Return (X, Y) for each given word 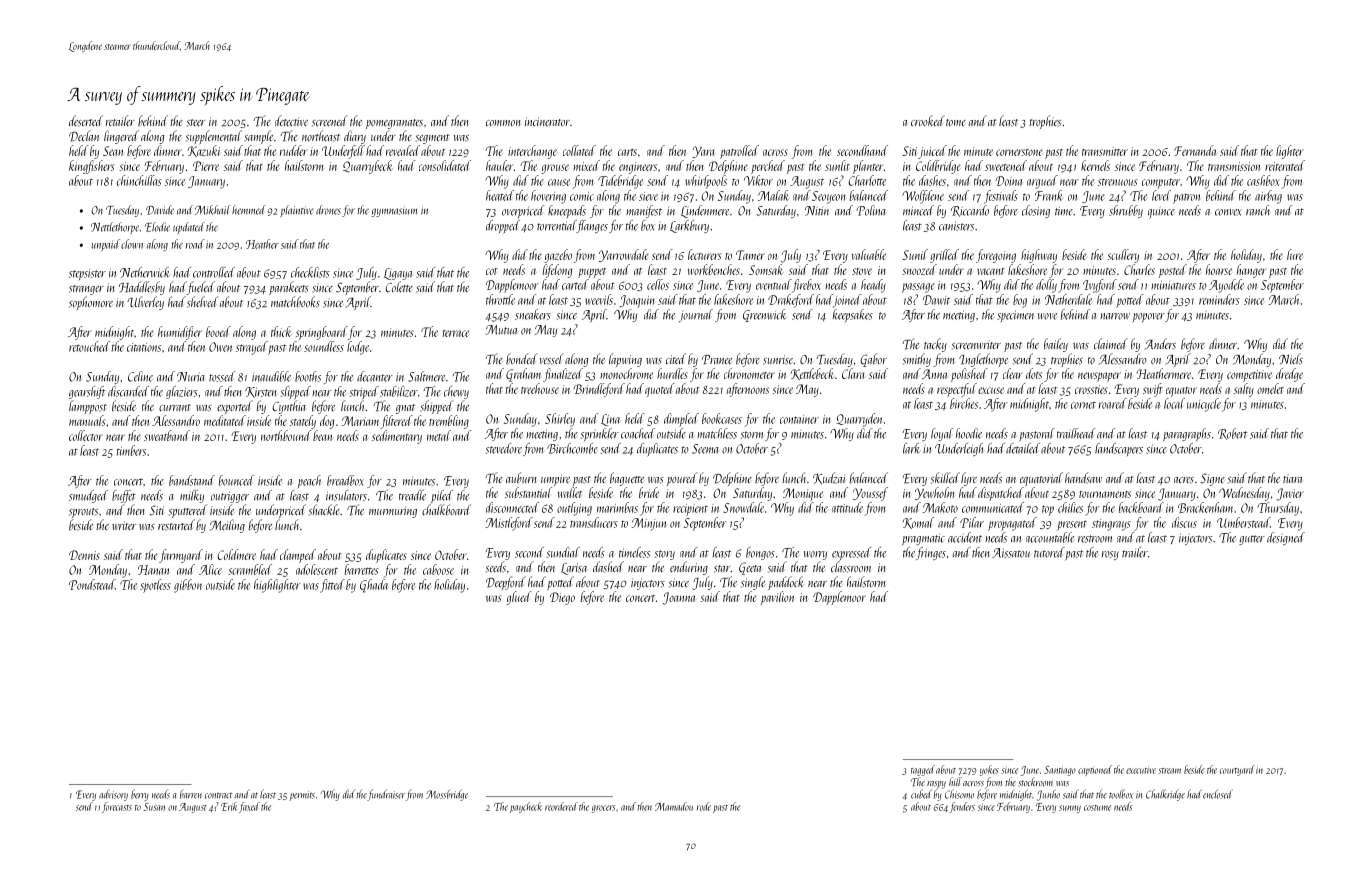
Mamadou (674, 806)
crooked (928, 120)
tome (956, 122)
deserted (86, 121)
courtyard (1237, 770)
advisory (113, 795)
